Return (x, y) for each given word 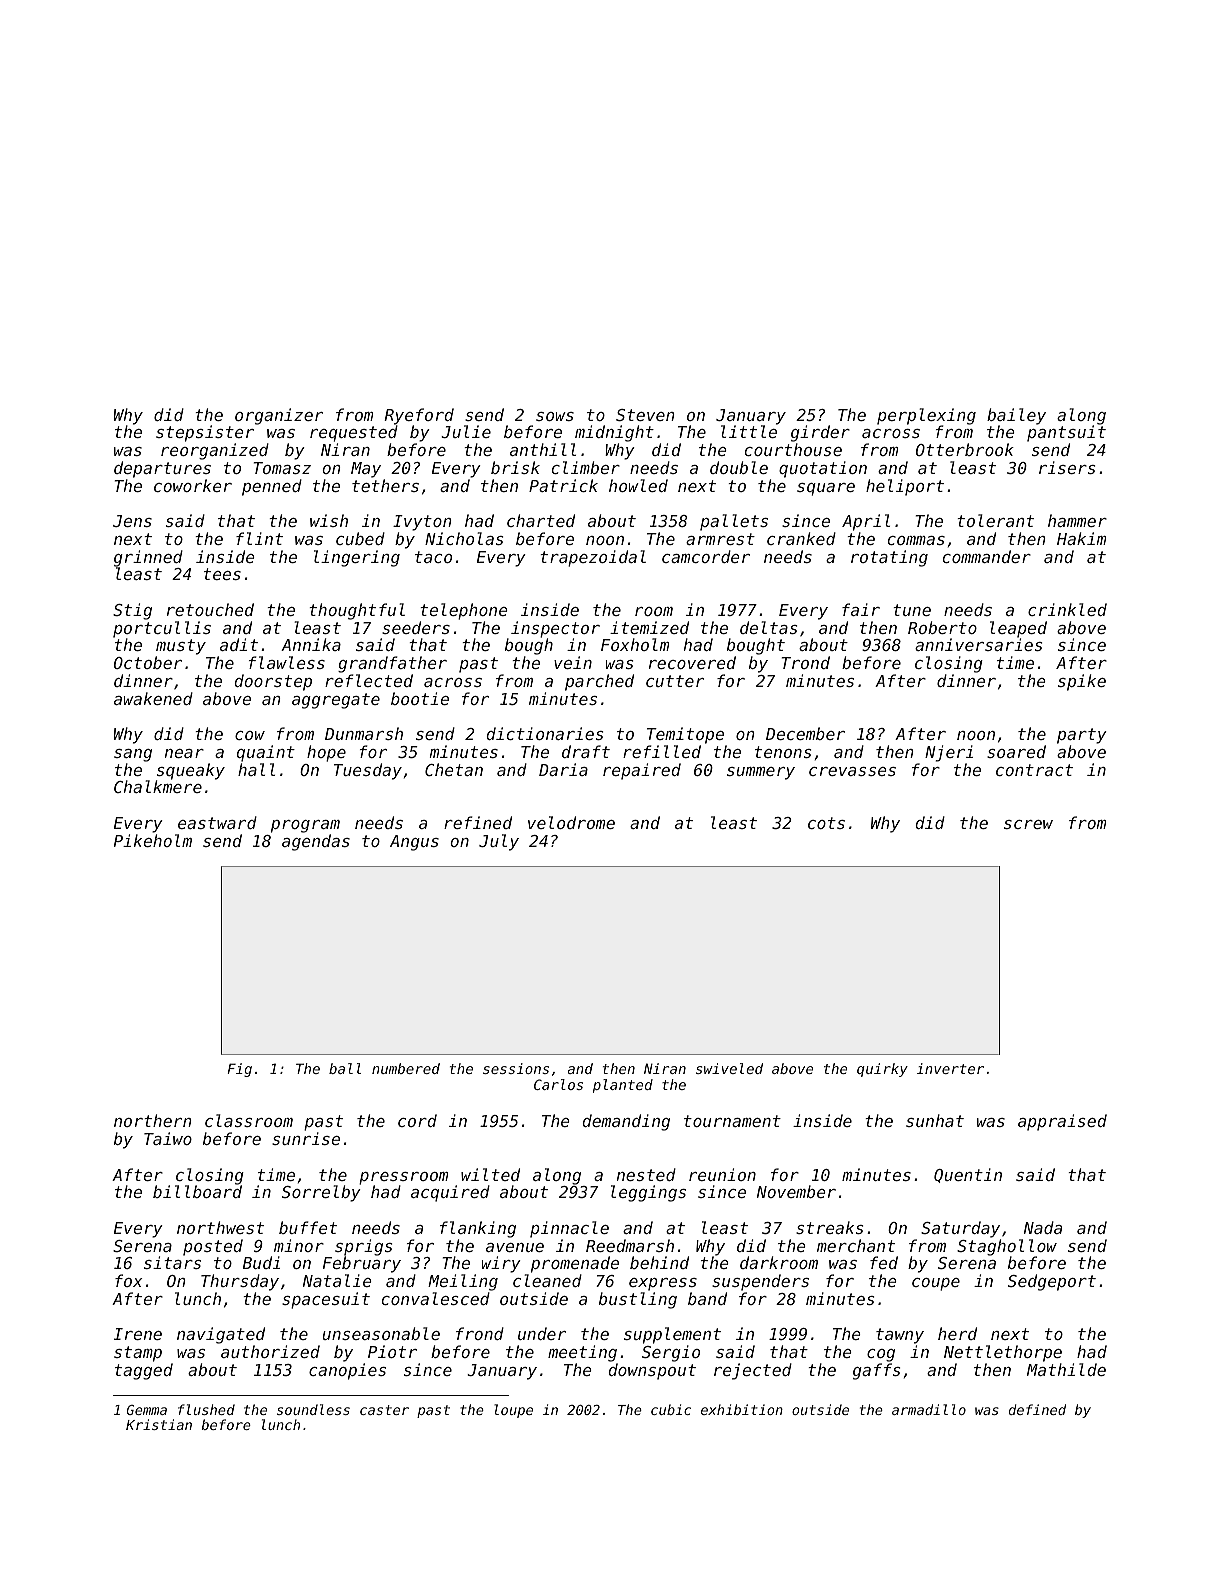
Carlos (558, 1084)
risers (1067, 467)
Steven (645, 415)
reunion (722, 1174)
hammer (1077, 520)
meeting (582, 1353)
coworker (193, 485)
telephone (464, 611)
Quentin (968, 1175)
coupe (936, 1284)
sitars (172, 1262)
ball (345, 1068)
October (148, 662)
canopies (347, 1371)
